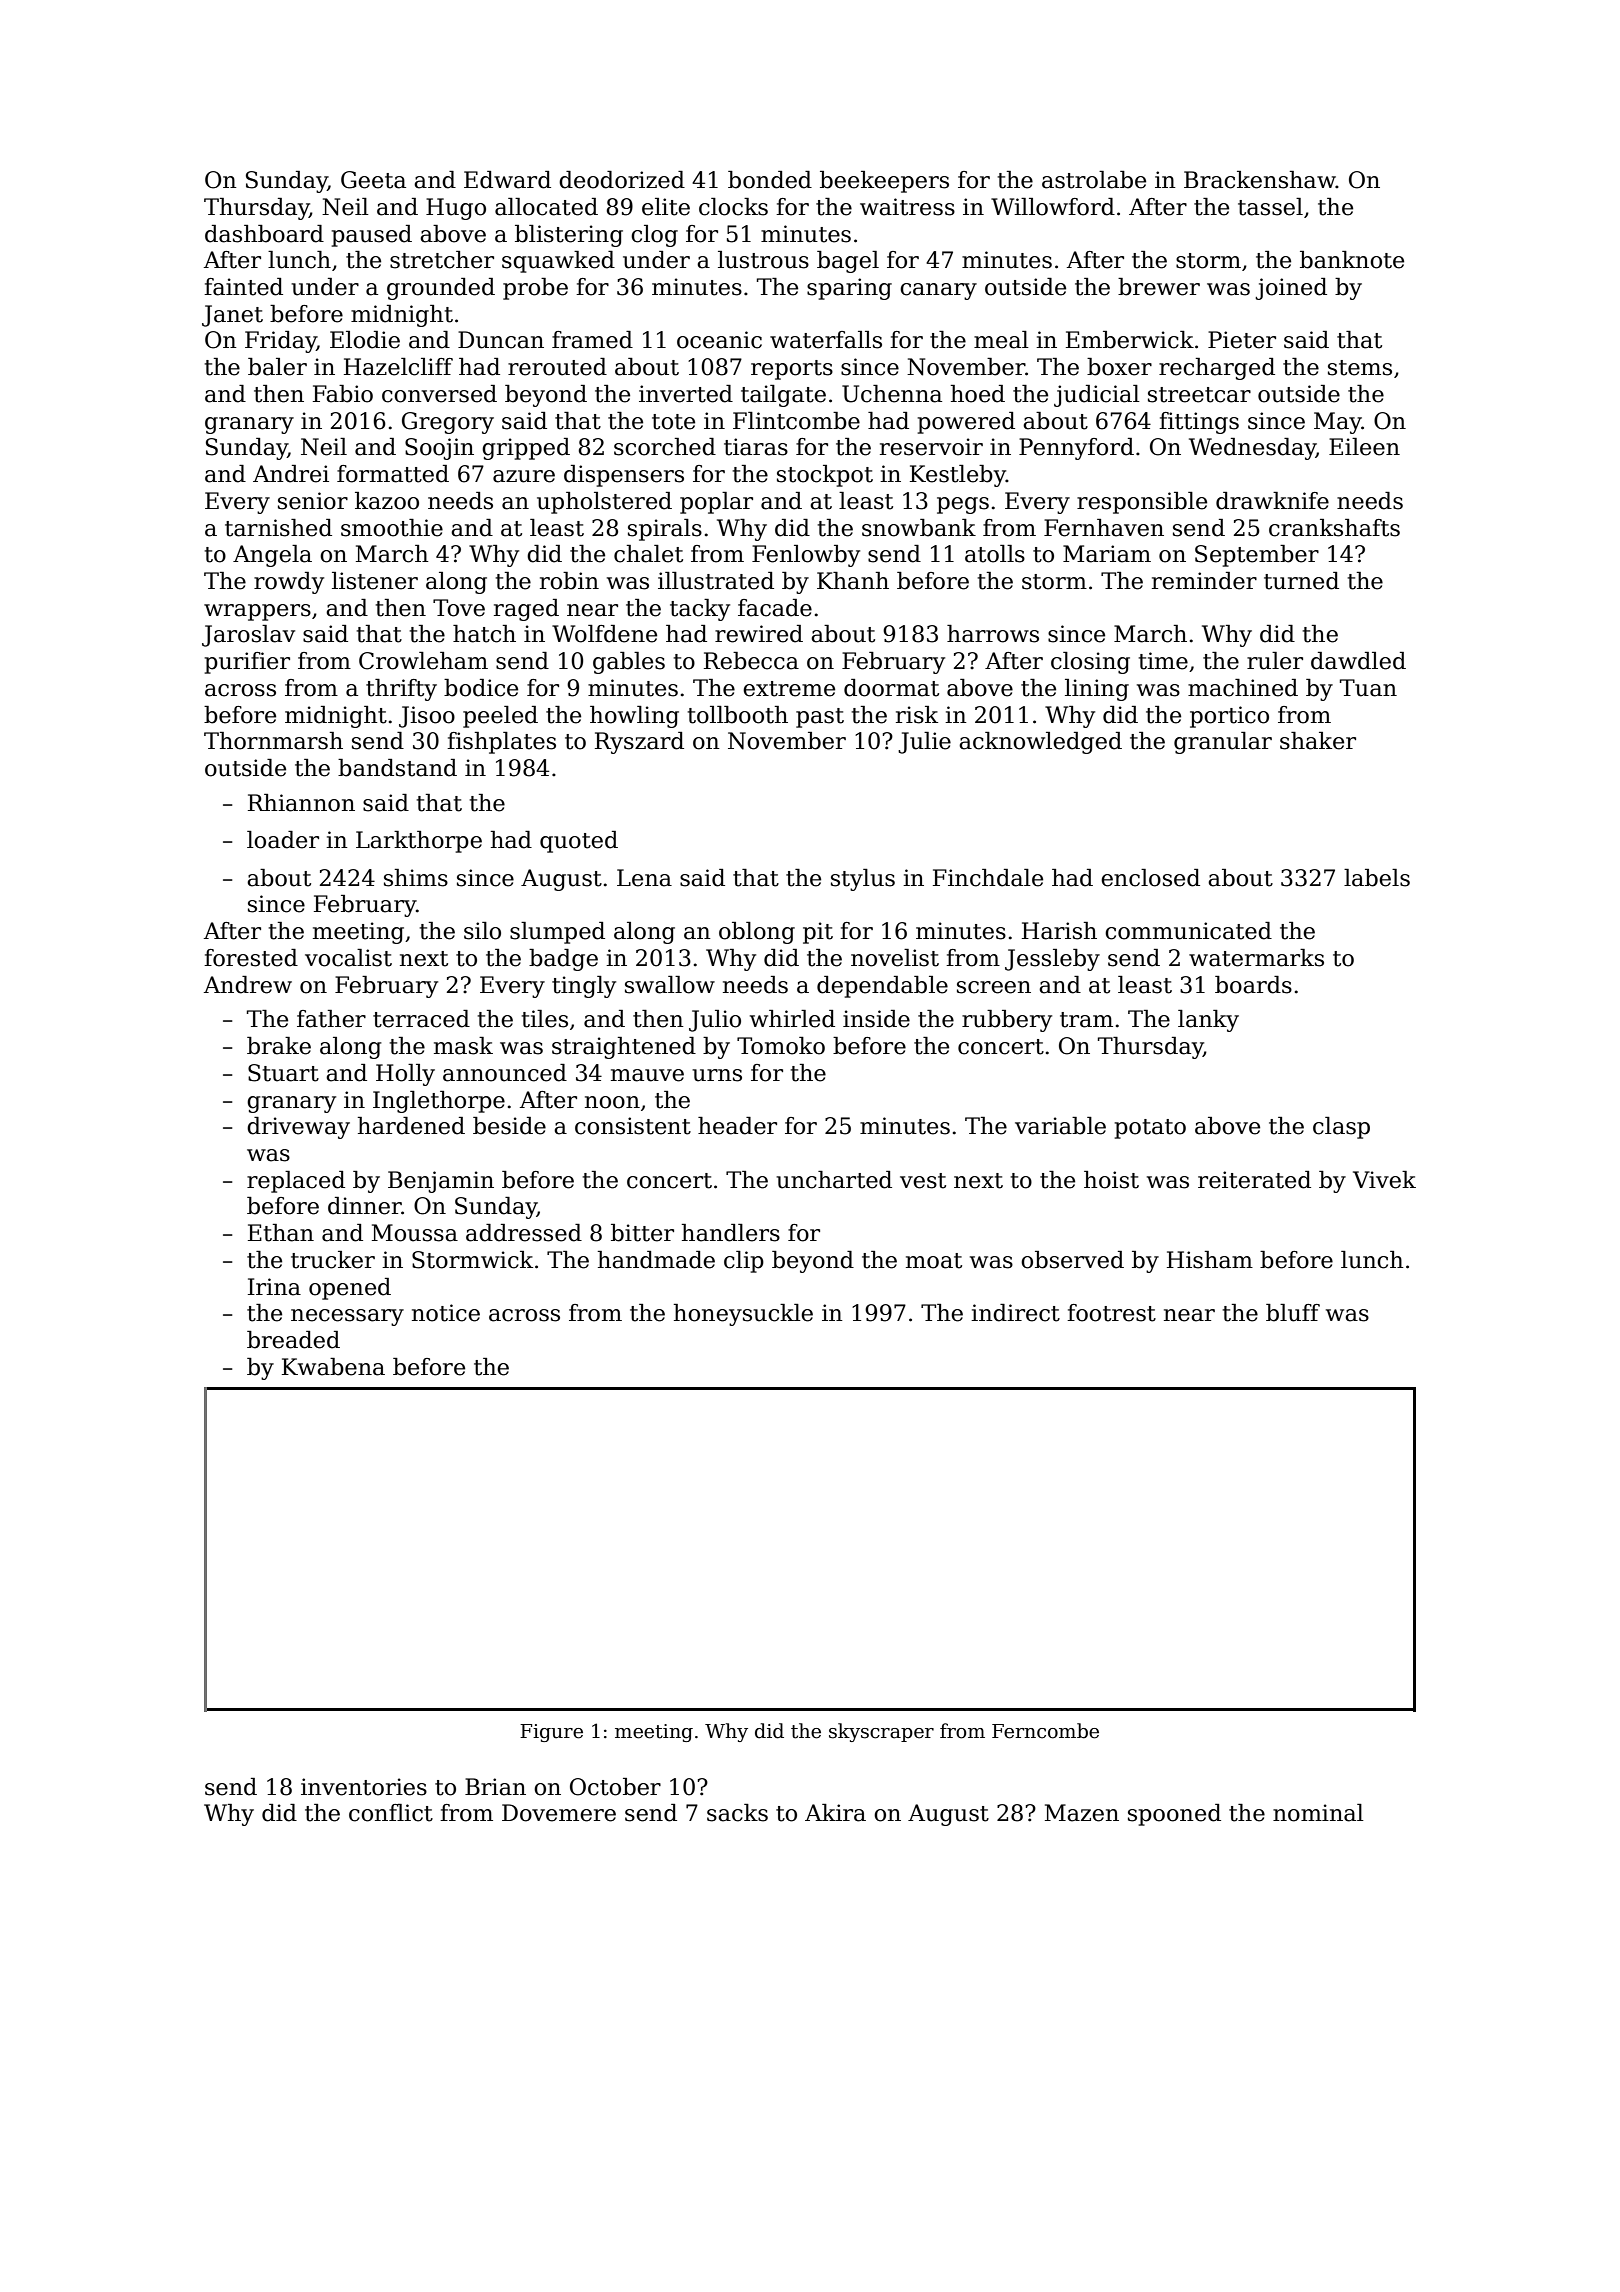  What do you see at coordinates (391, 1813) in the image?
I see `conflict` at bounding box center [391, 1813].
